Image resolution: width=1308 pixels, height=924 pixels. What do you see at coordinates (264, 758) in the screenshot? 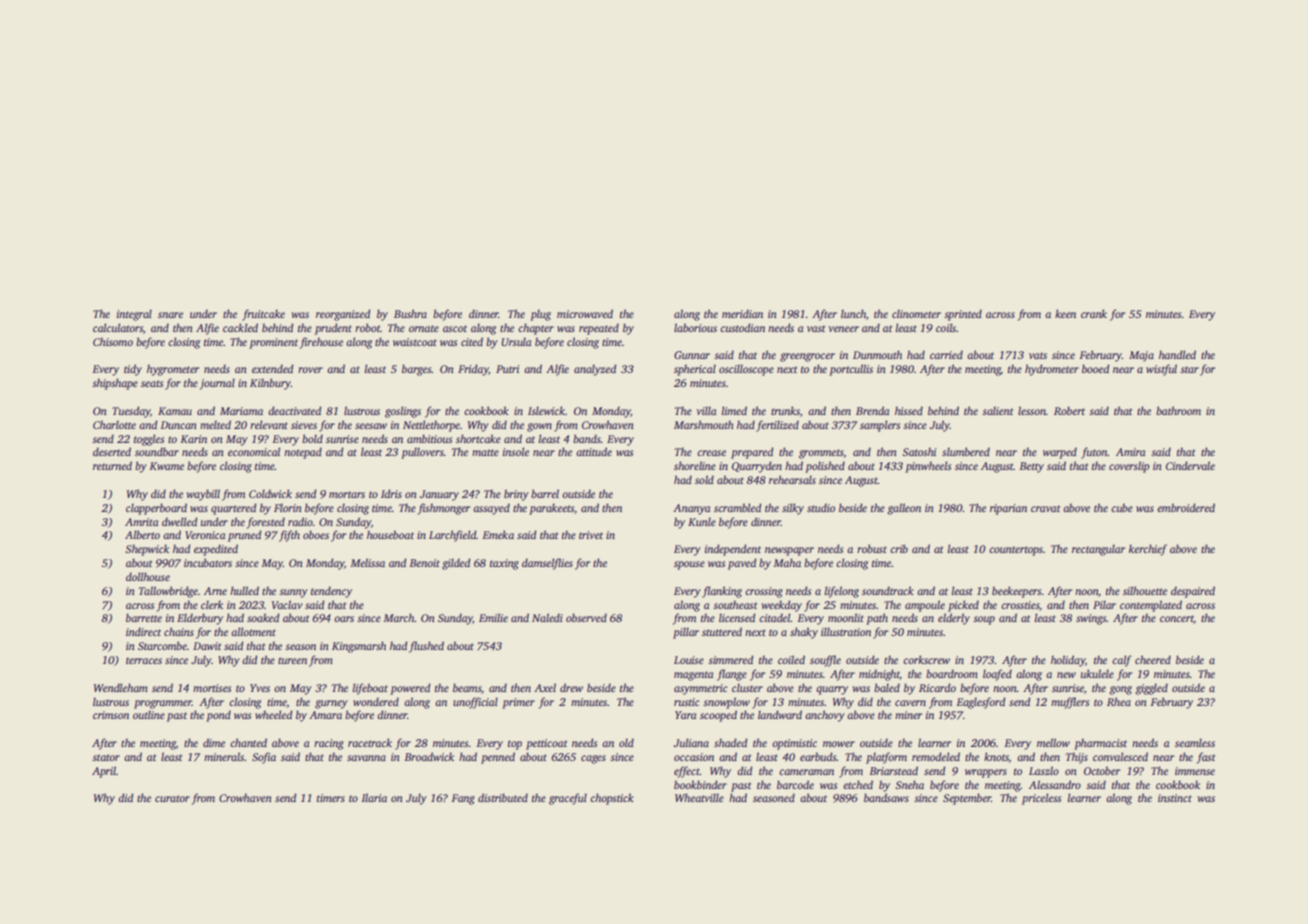
I see `Sofia` at bounding box center [264, 758].
